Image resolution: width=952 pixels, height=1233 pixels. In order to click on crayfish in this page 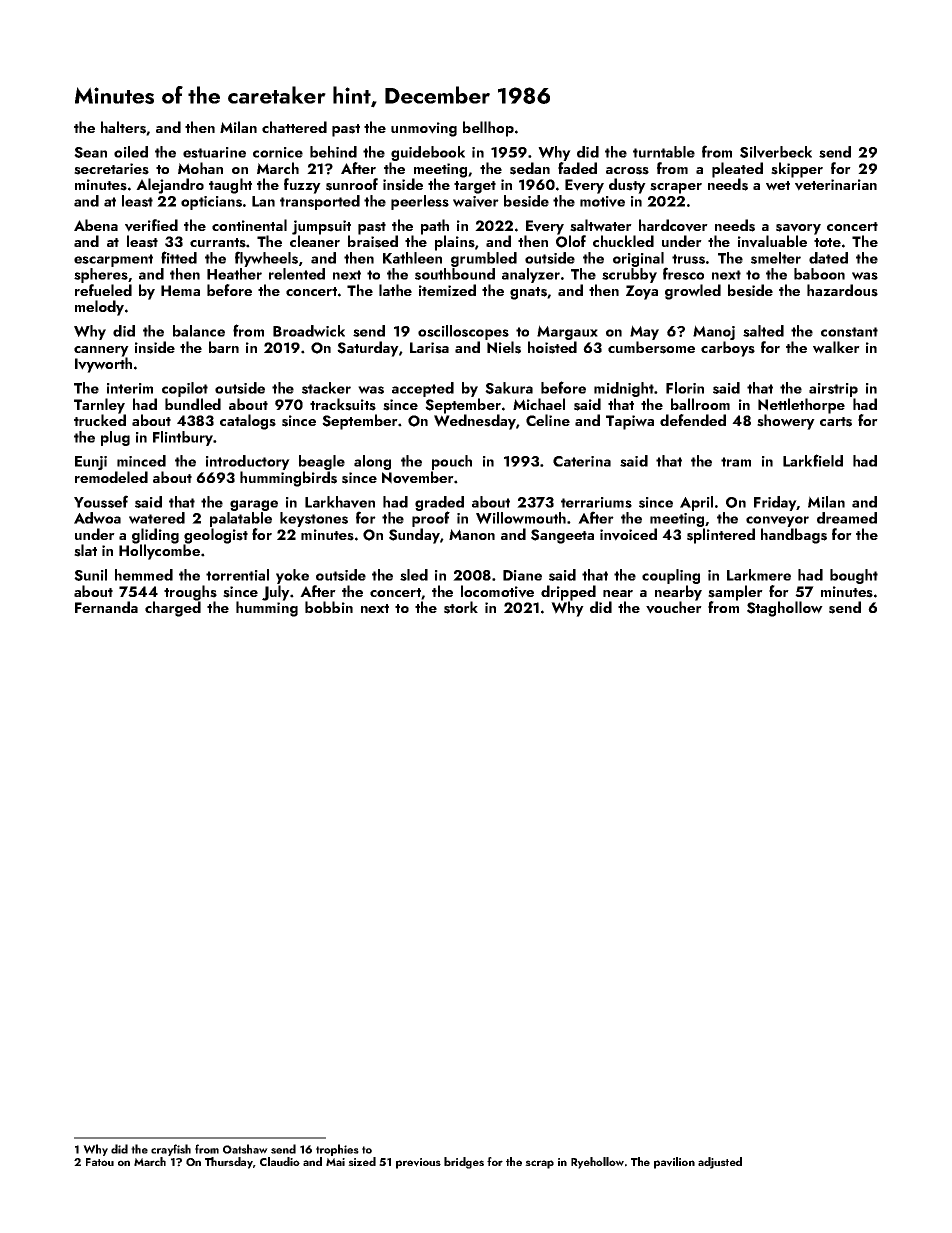, I will do `click(171, 1150)`.
